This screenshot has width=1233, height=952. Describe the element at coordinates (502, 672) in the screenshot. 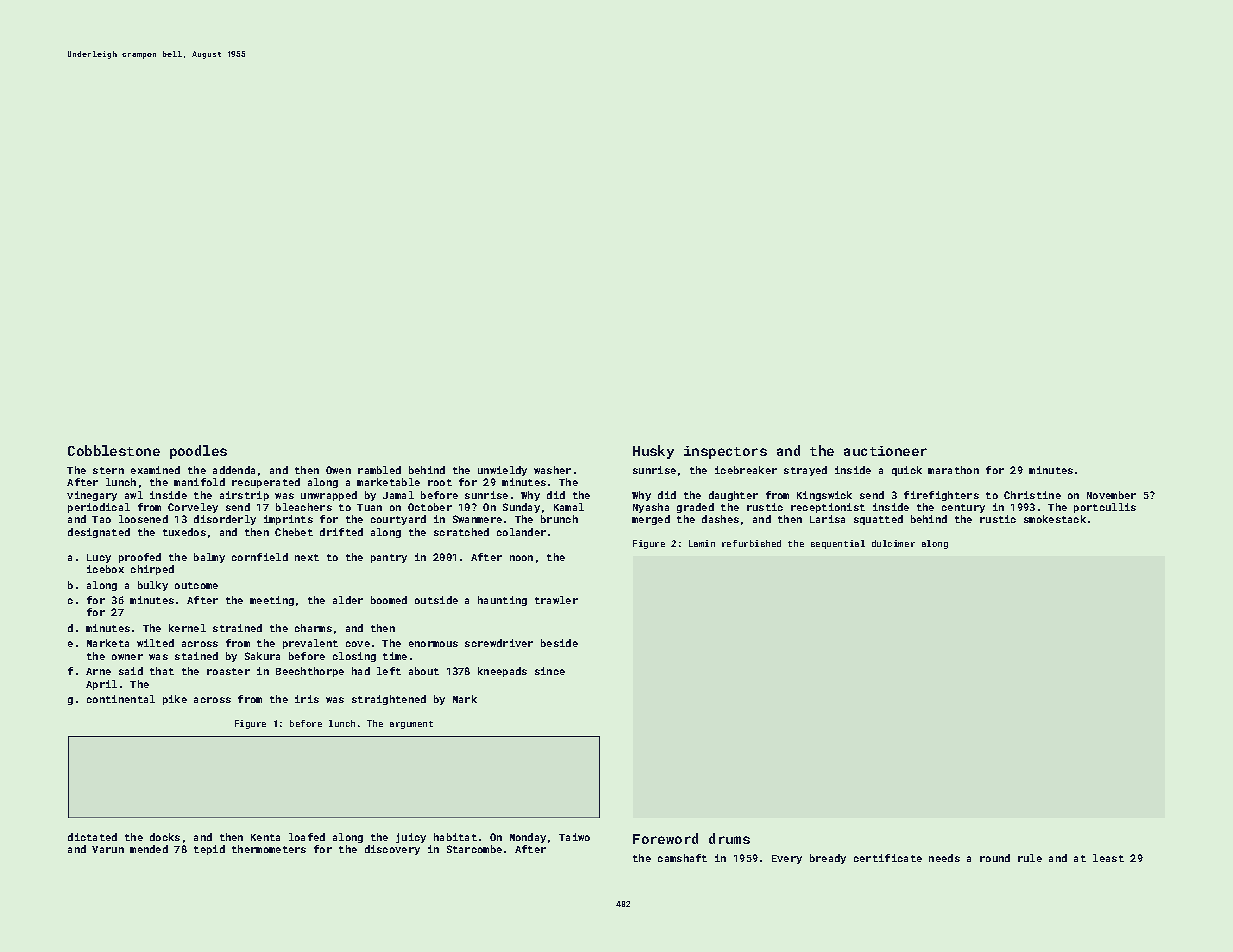

I see `kneepads` at that location.
